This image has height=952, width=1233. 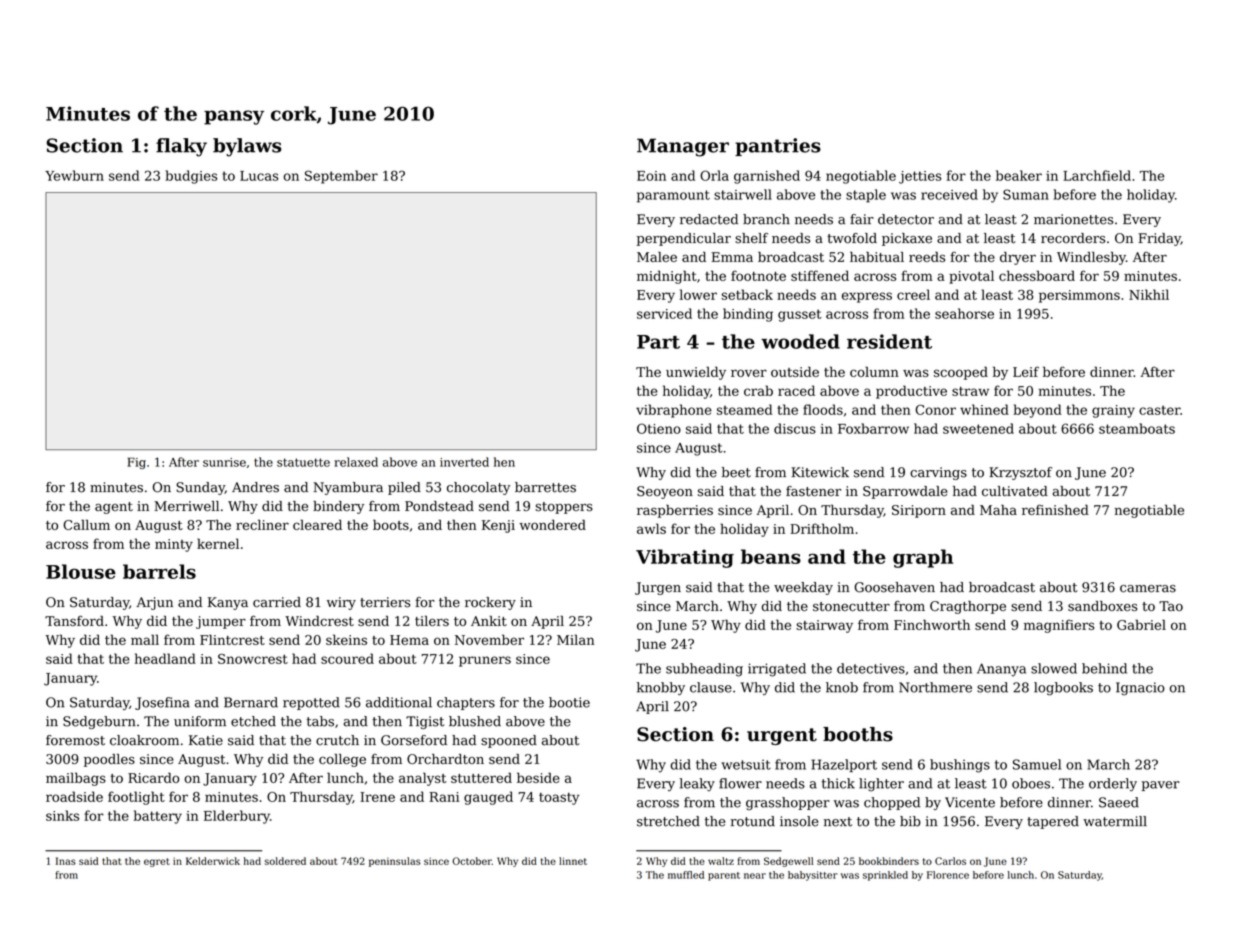 I want to click on October, so click(x=472, y=861).
